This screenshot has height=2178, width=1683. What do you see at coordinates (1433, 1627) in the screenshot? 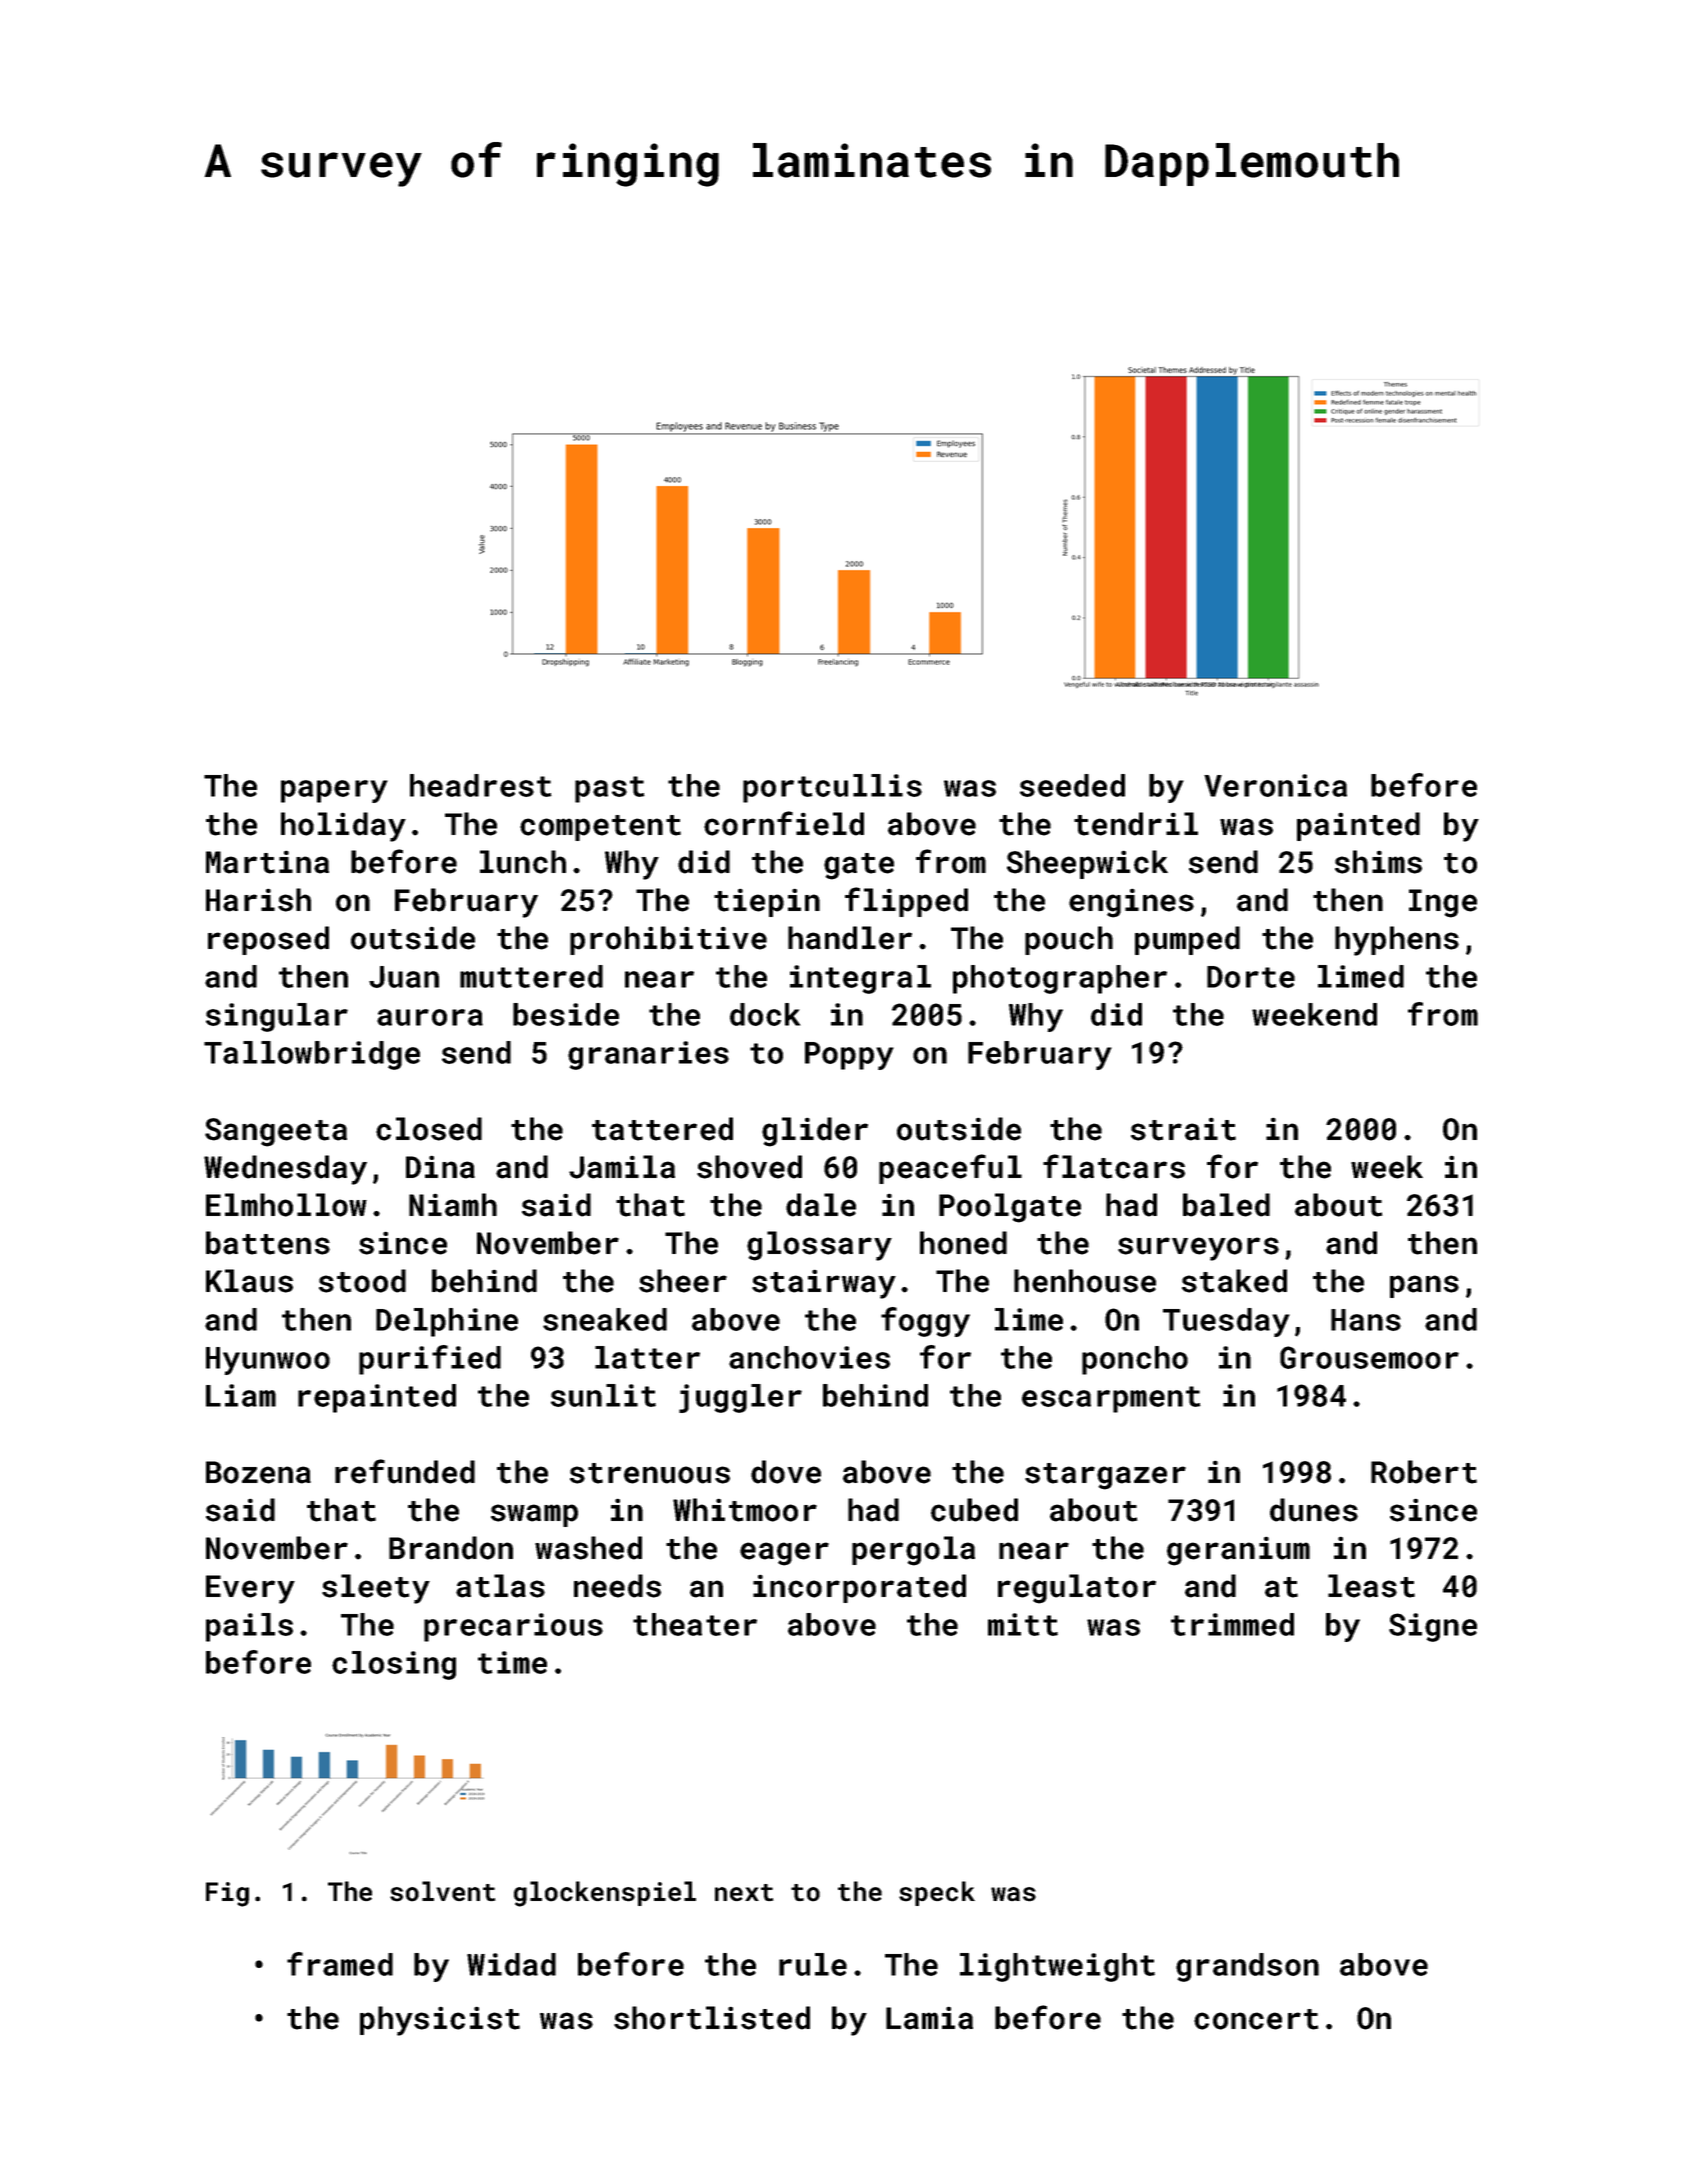
I see `Signe` at bounding box center [1433, 1627].
